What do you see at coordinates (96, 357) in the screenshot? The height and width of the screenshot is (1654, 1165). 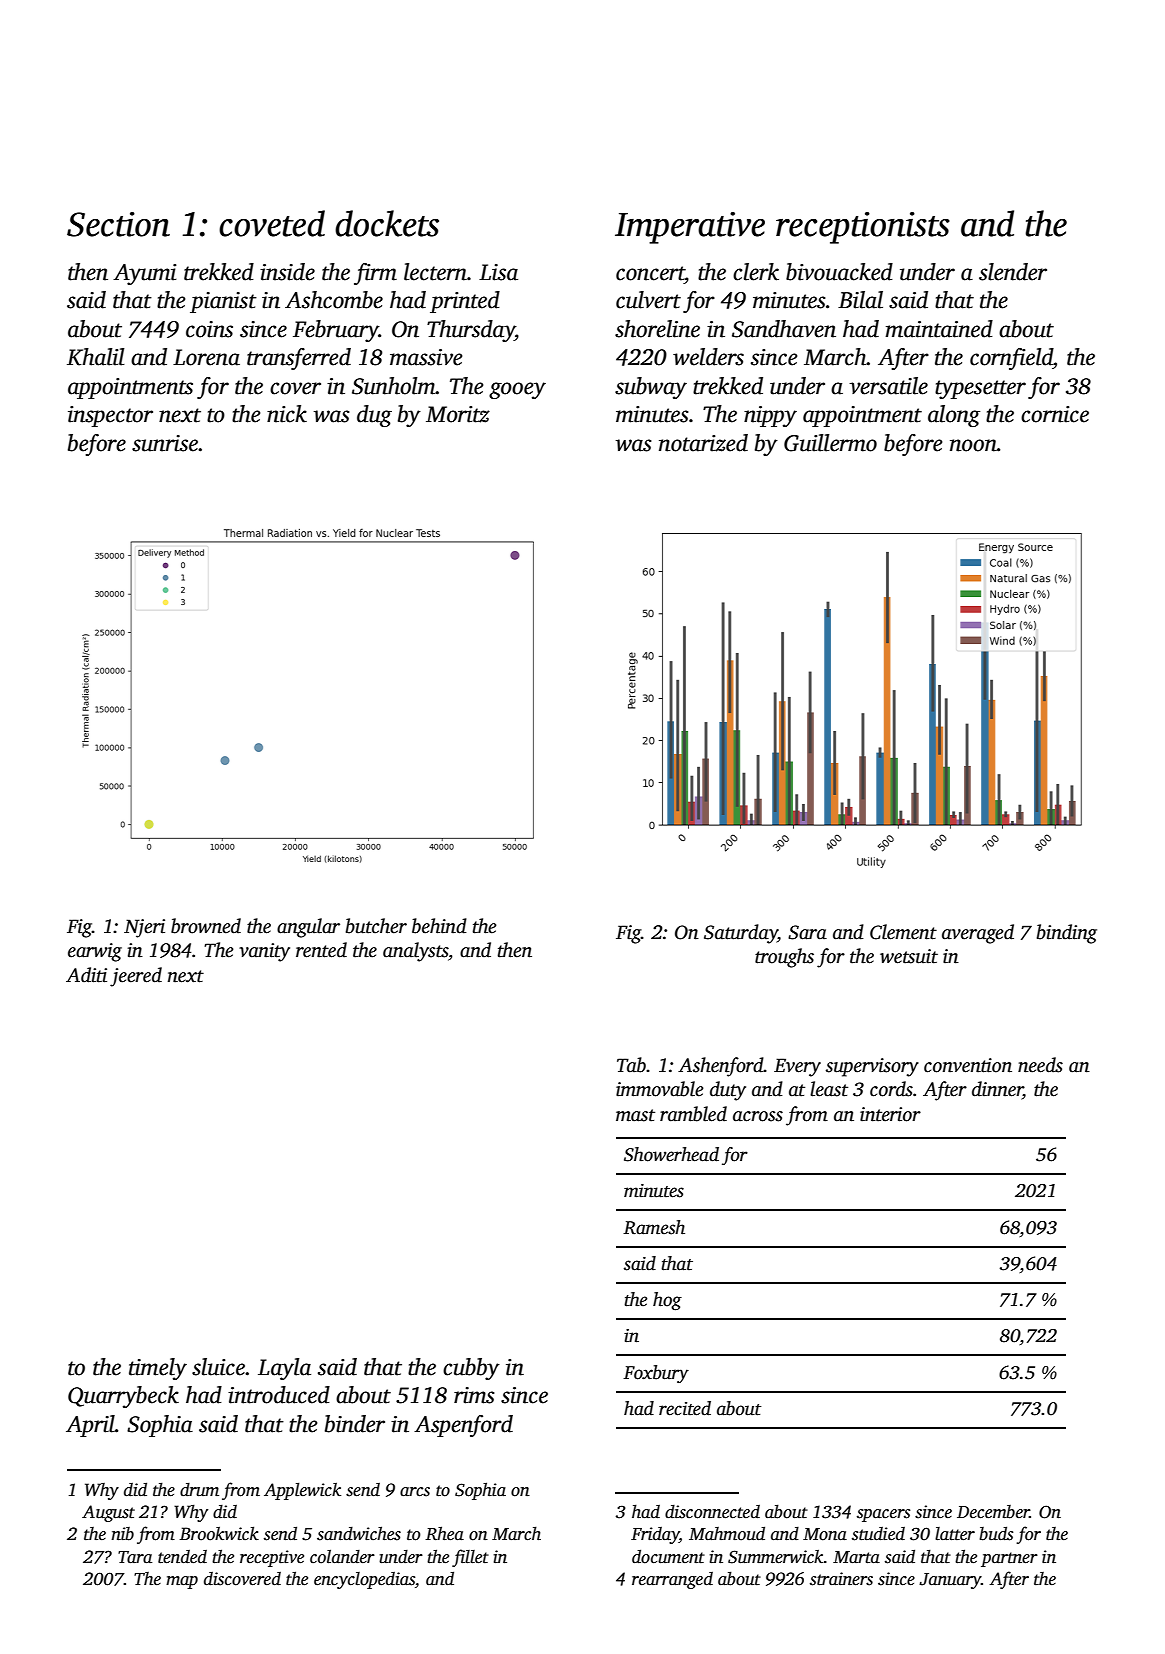 I see `Khalil` at bounding box center [96, 357].
